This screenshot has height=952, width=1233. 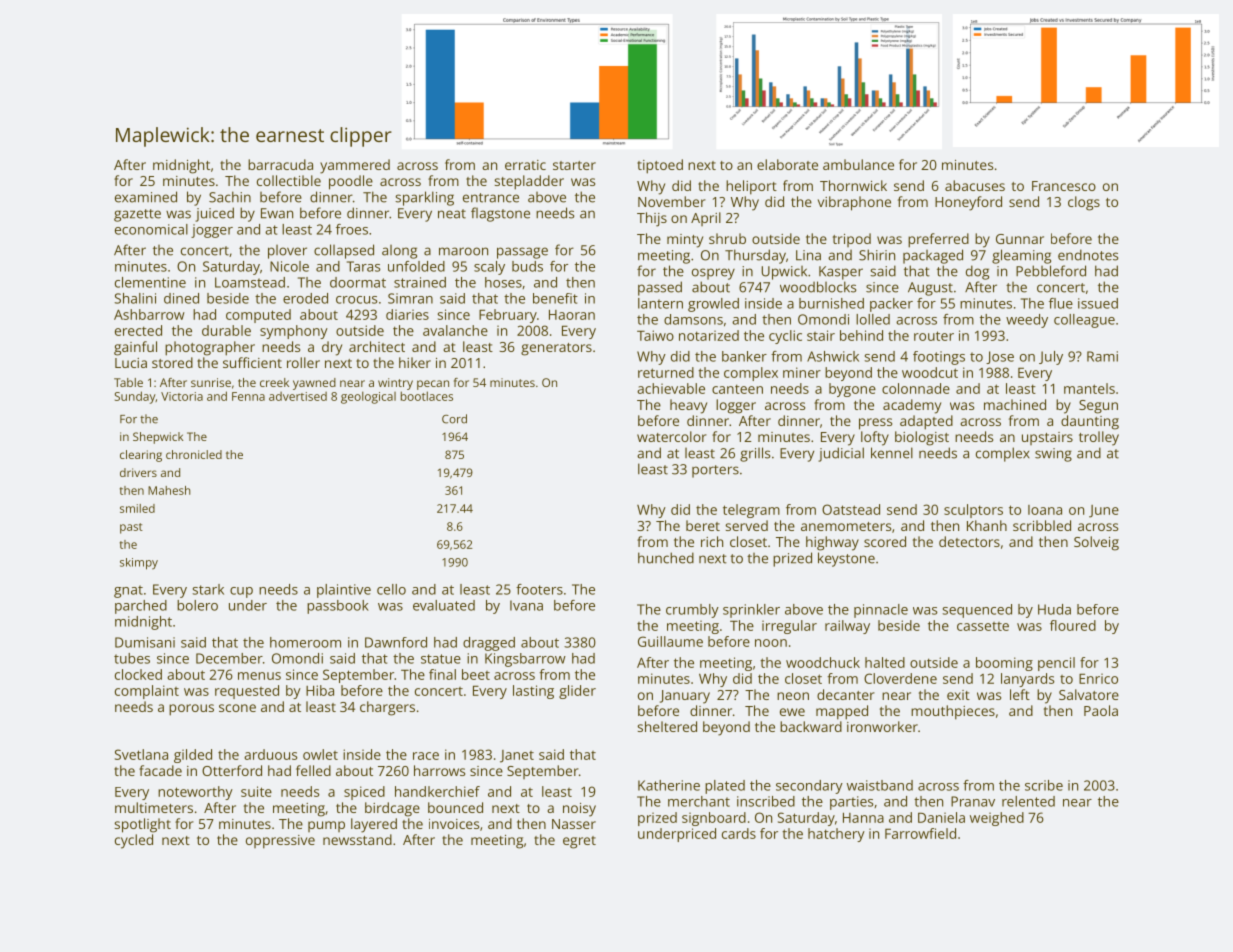 What do you see at coordinates (433, 385) in the screenshot?
I see `pecan` at bounding box center [433, 385].
